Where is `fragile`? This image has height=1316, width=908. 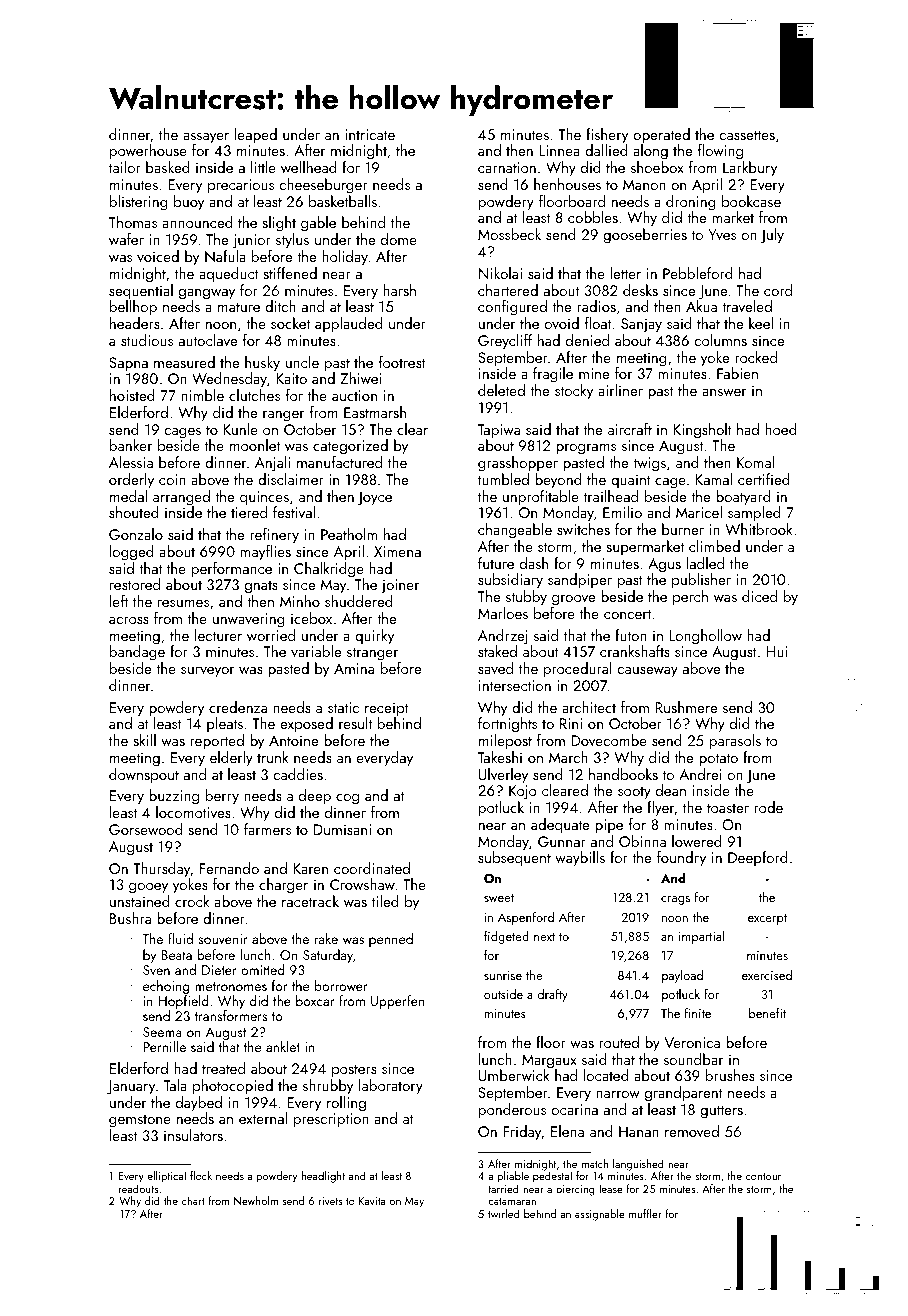 fragile is located at coordinates (553, 375).
